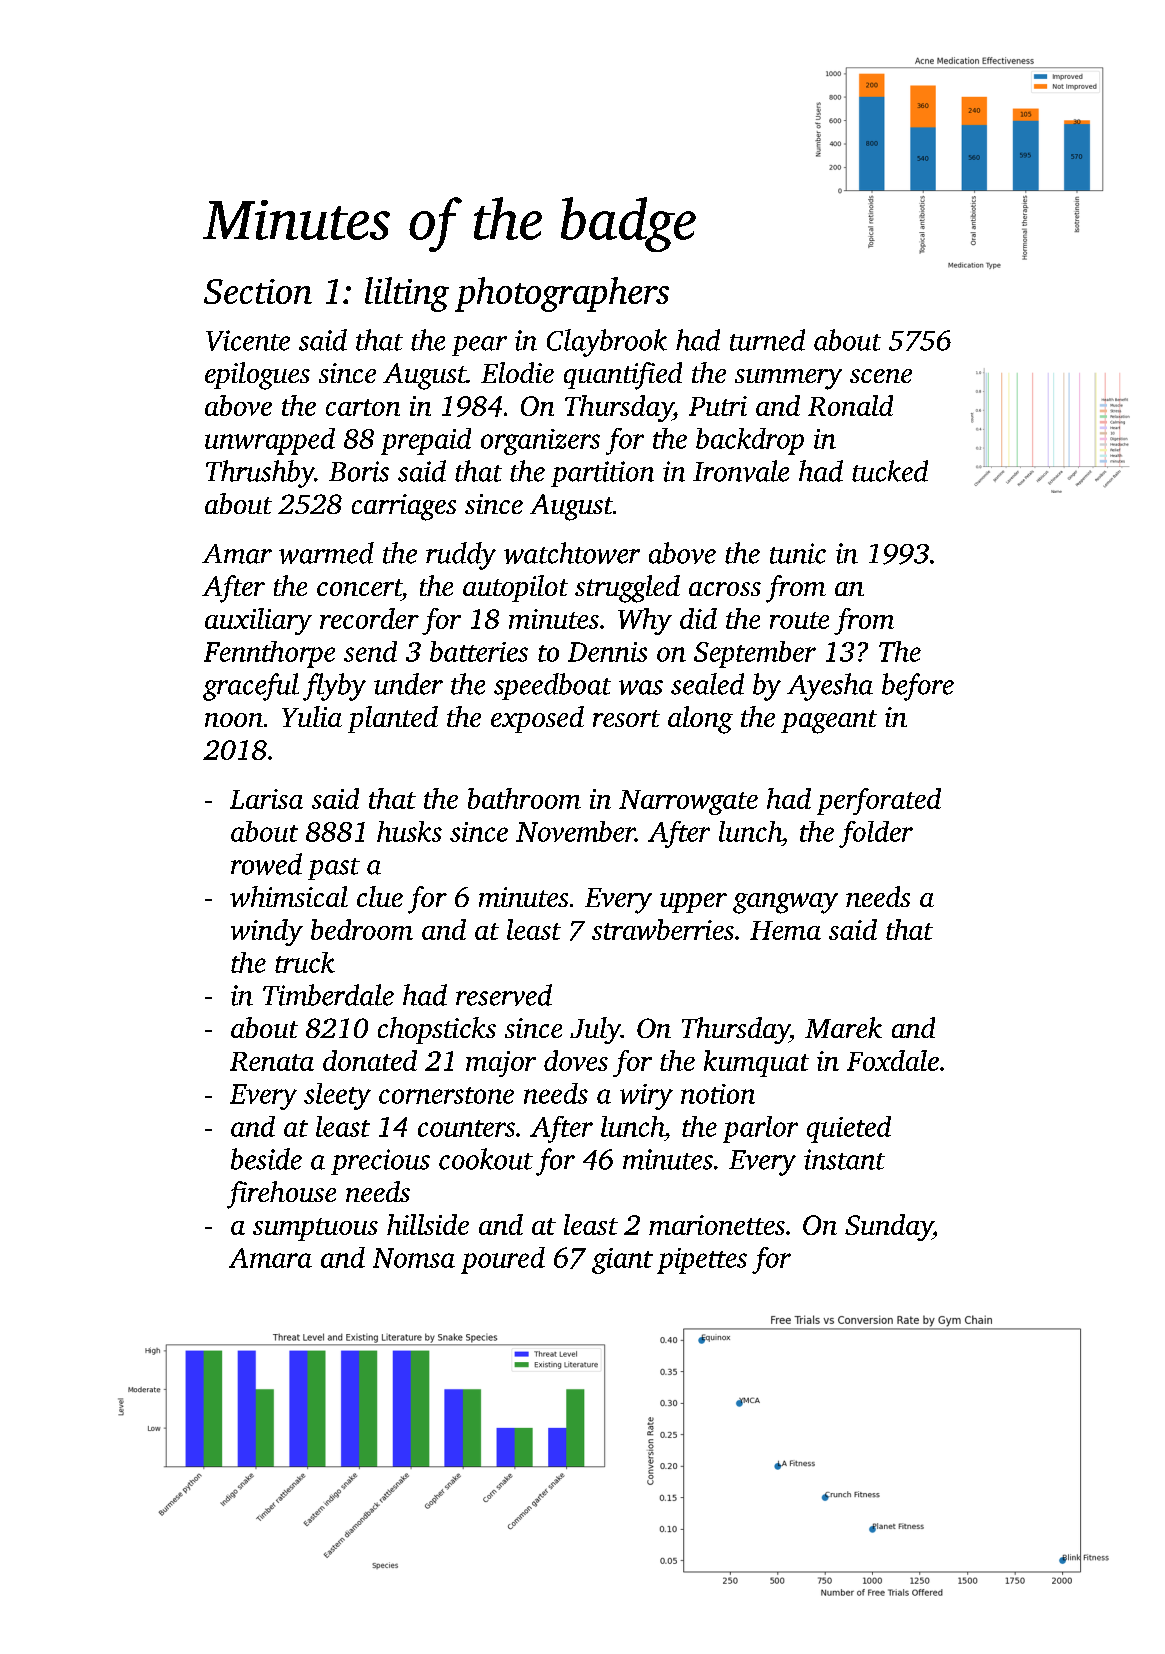  Describe the element at coordinates (693, 903) in the page. I see `upper` at that location.
